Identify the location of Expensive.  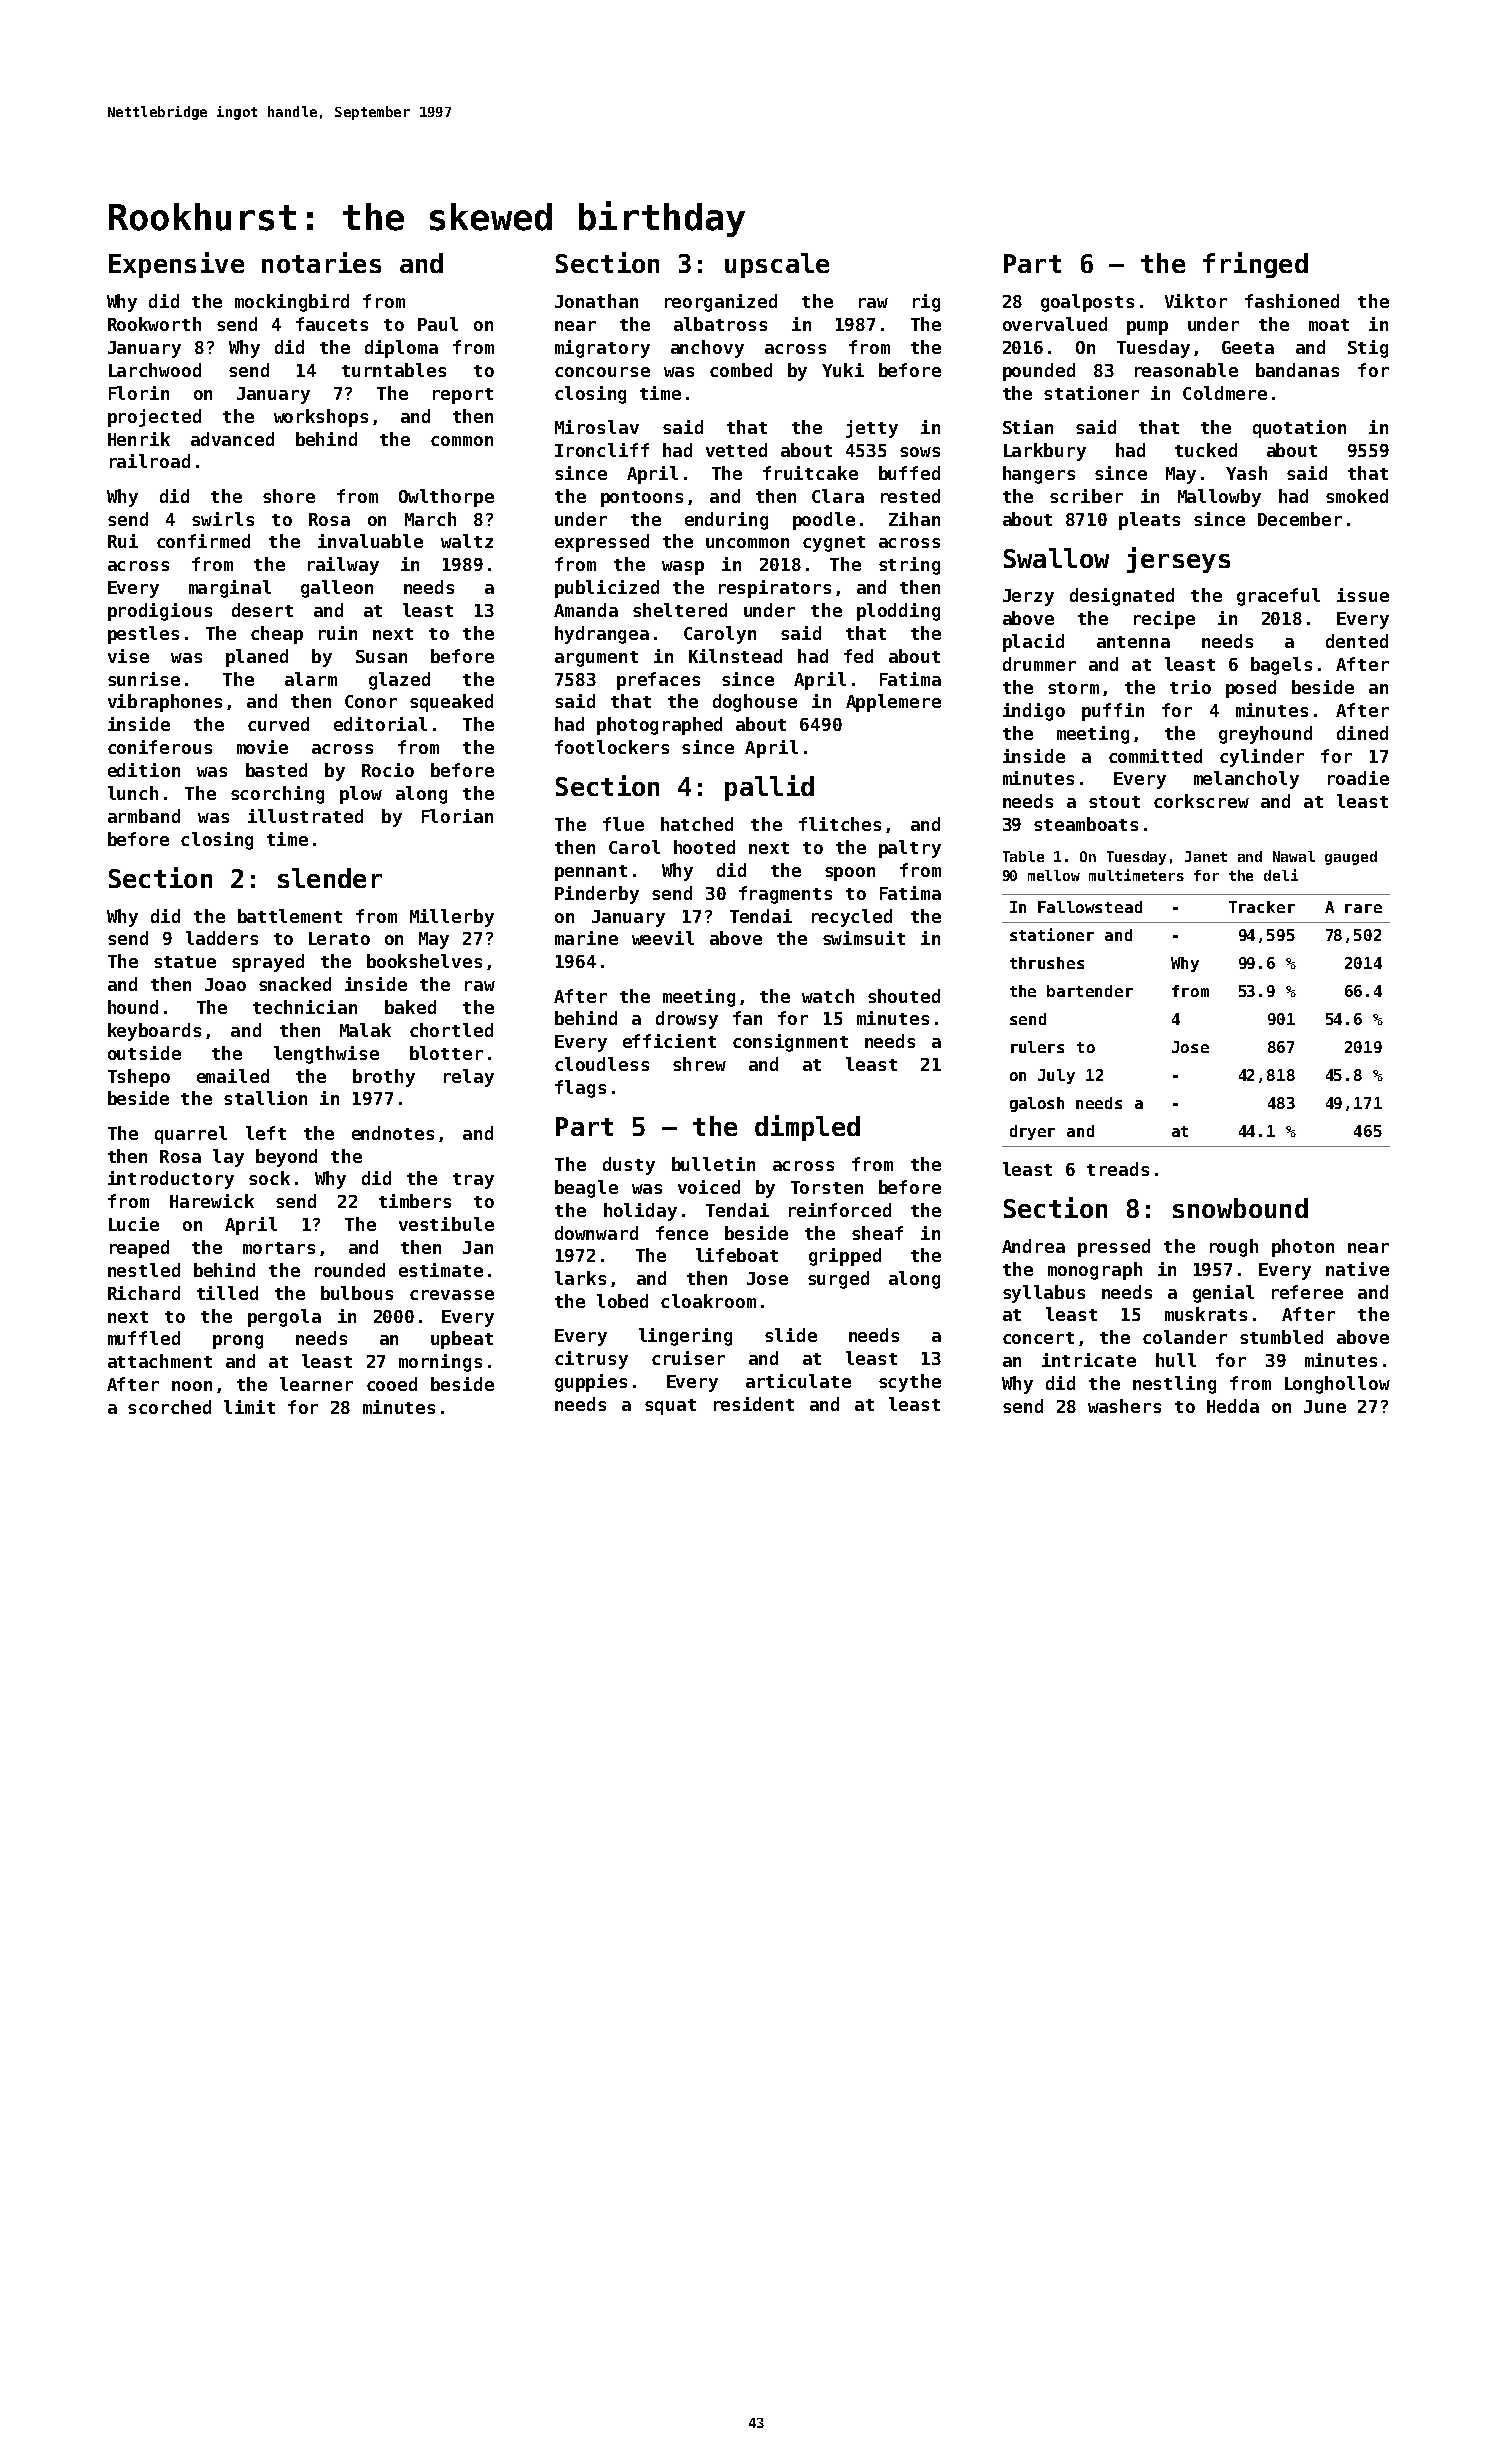
(176, 265).
